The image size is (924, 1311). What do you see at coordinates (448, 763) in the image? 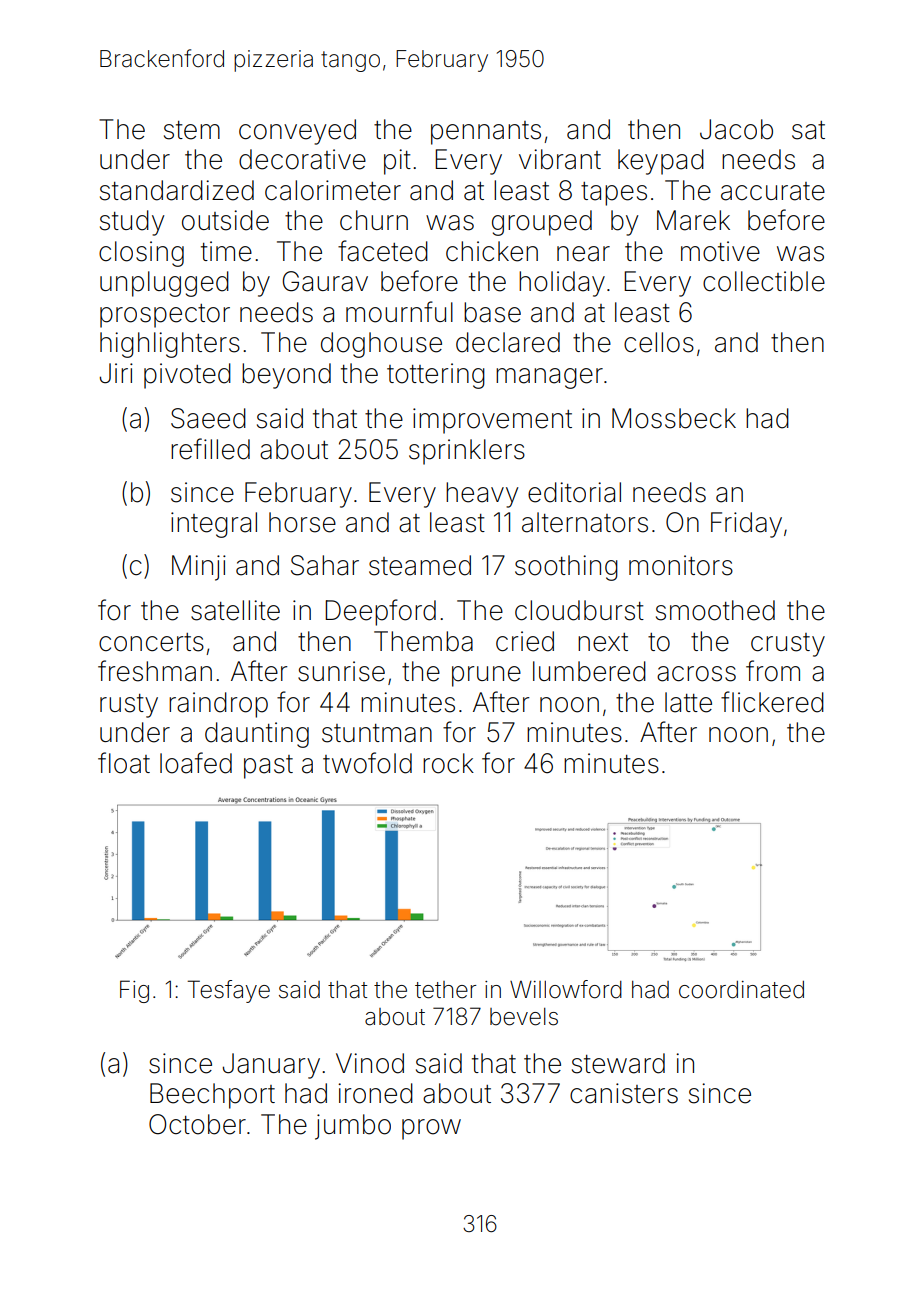
I see `rock` at bounding box center [448, 763].
